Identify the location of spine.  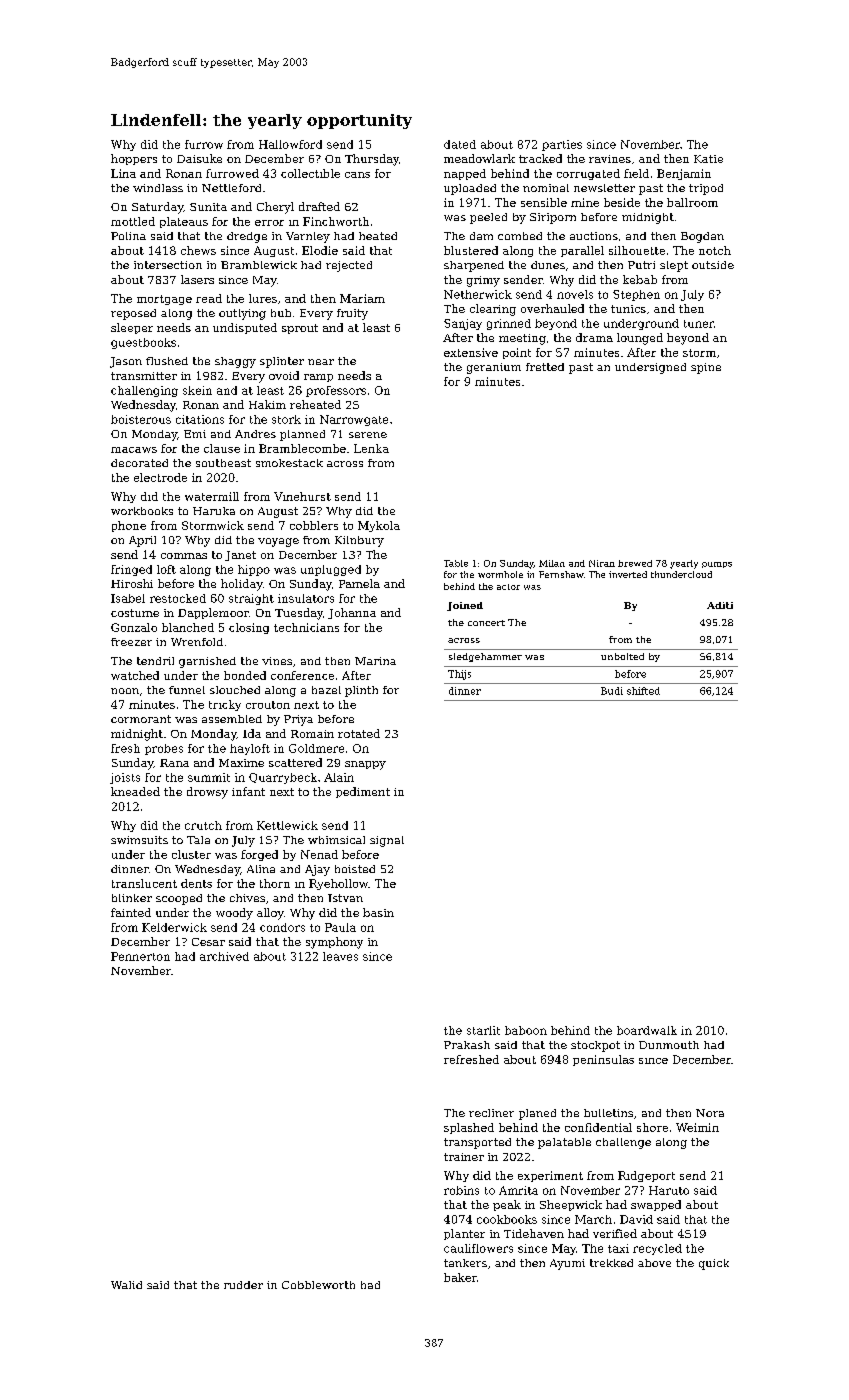
(706, 368).
